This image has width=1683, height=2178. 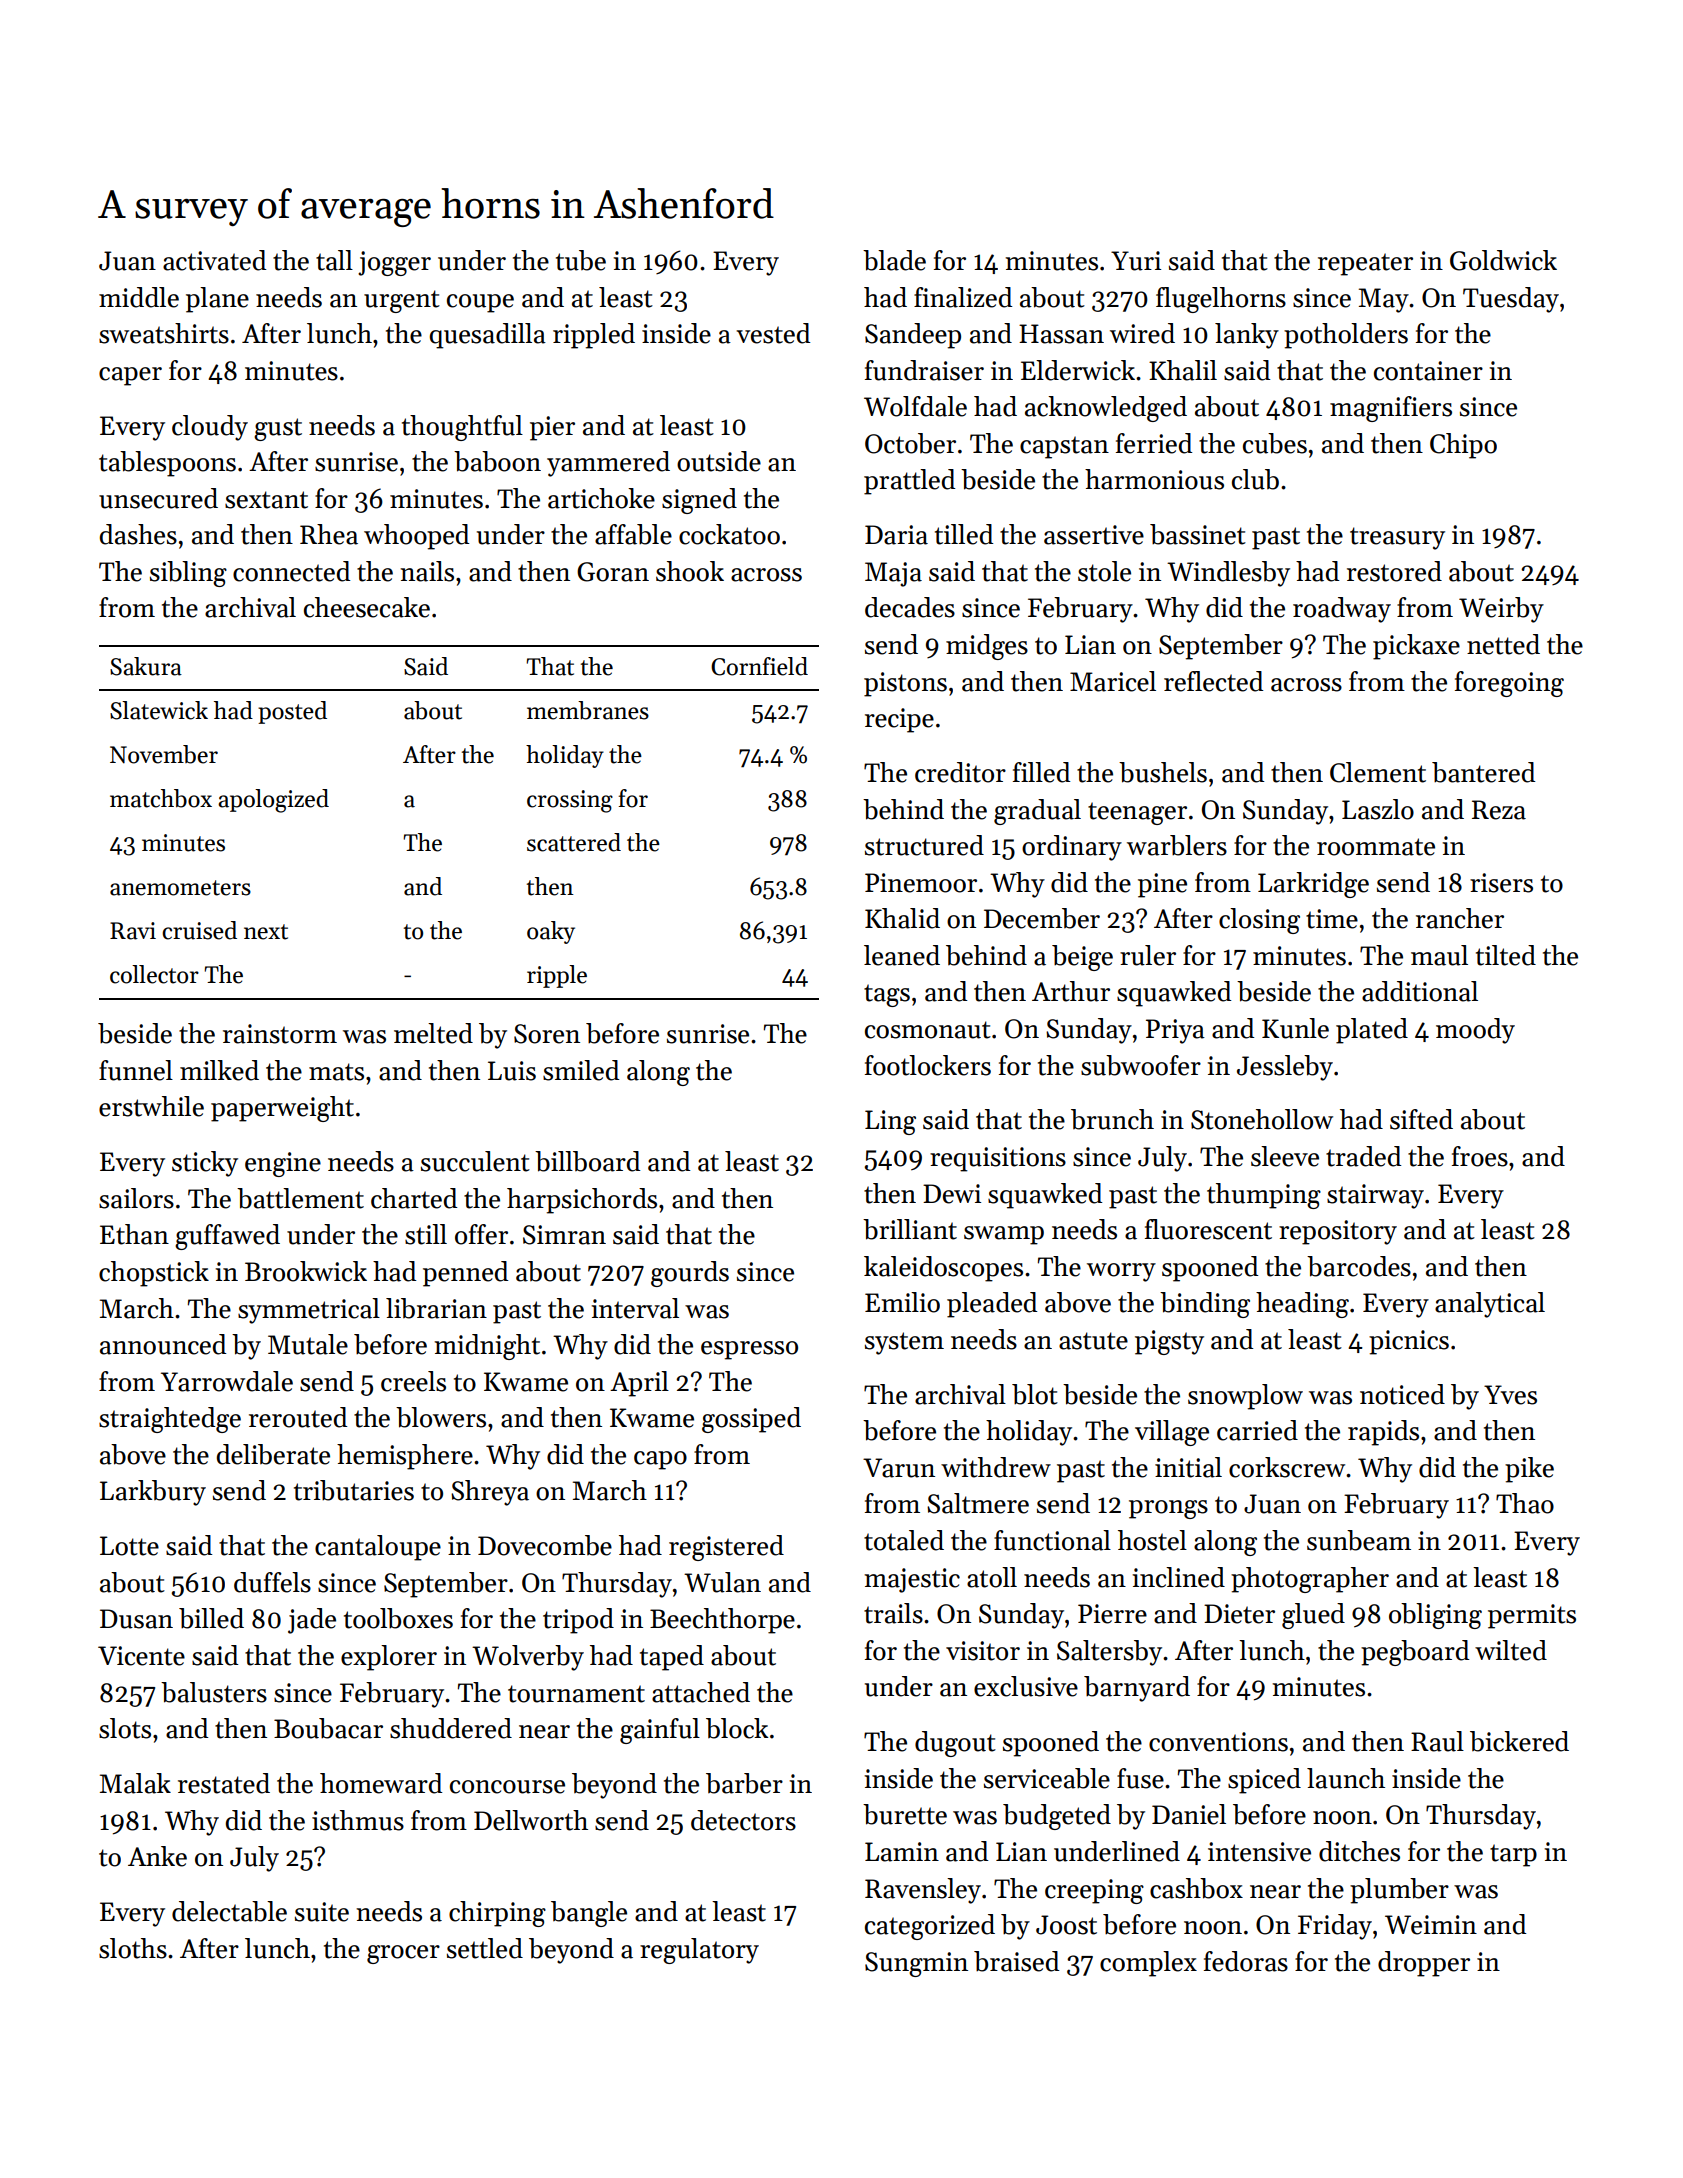 I want to click on outside, so click(x=719, y=461).
